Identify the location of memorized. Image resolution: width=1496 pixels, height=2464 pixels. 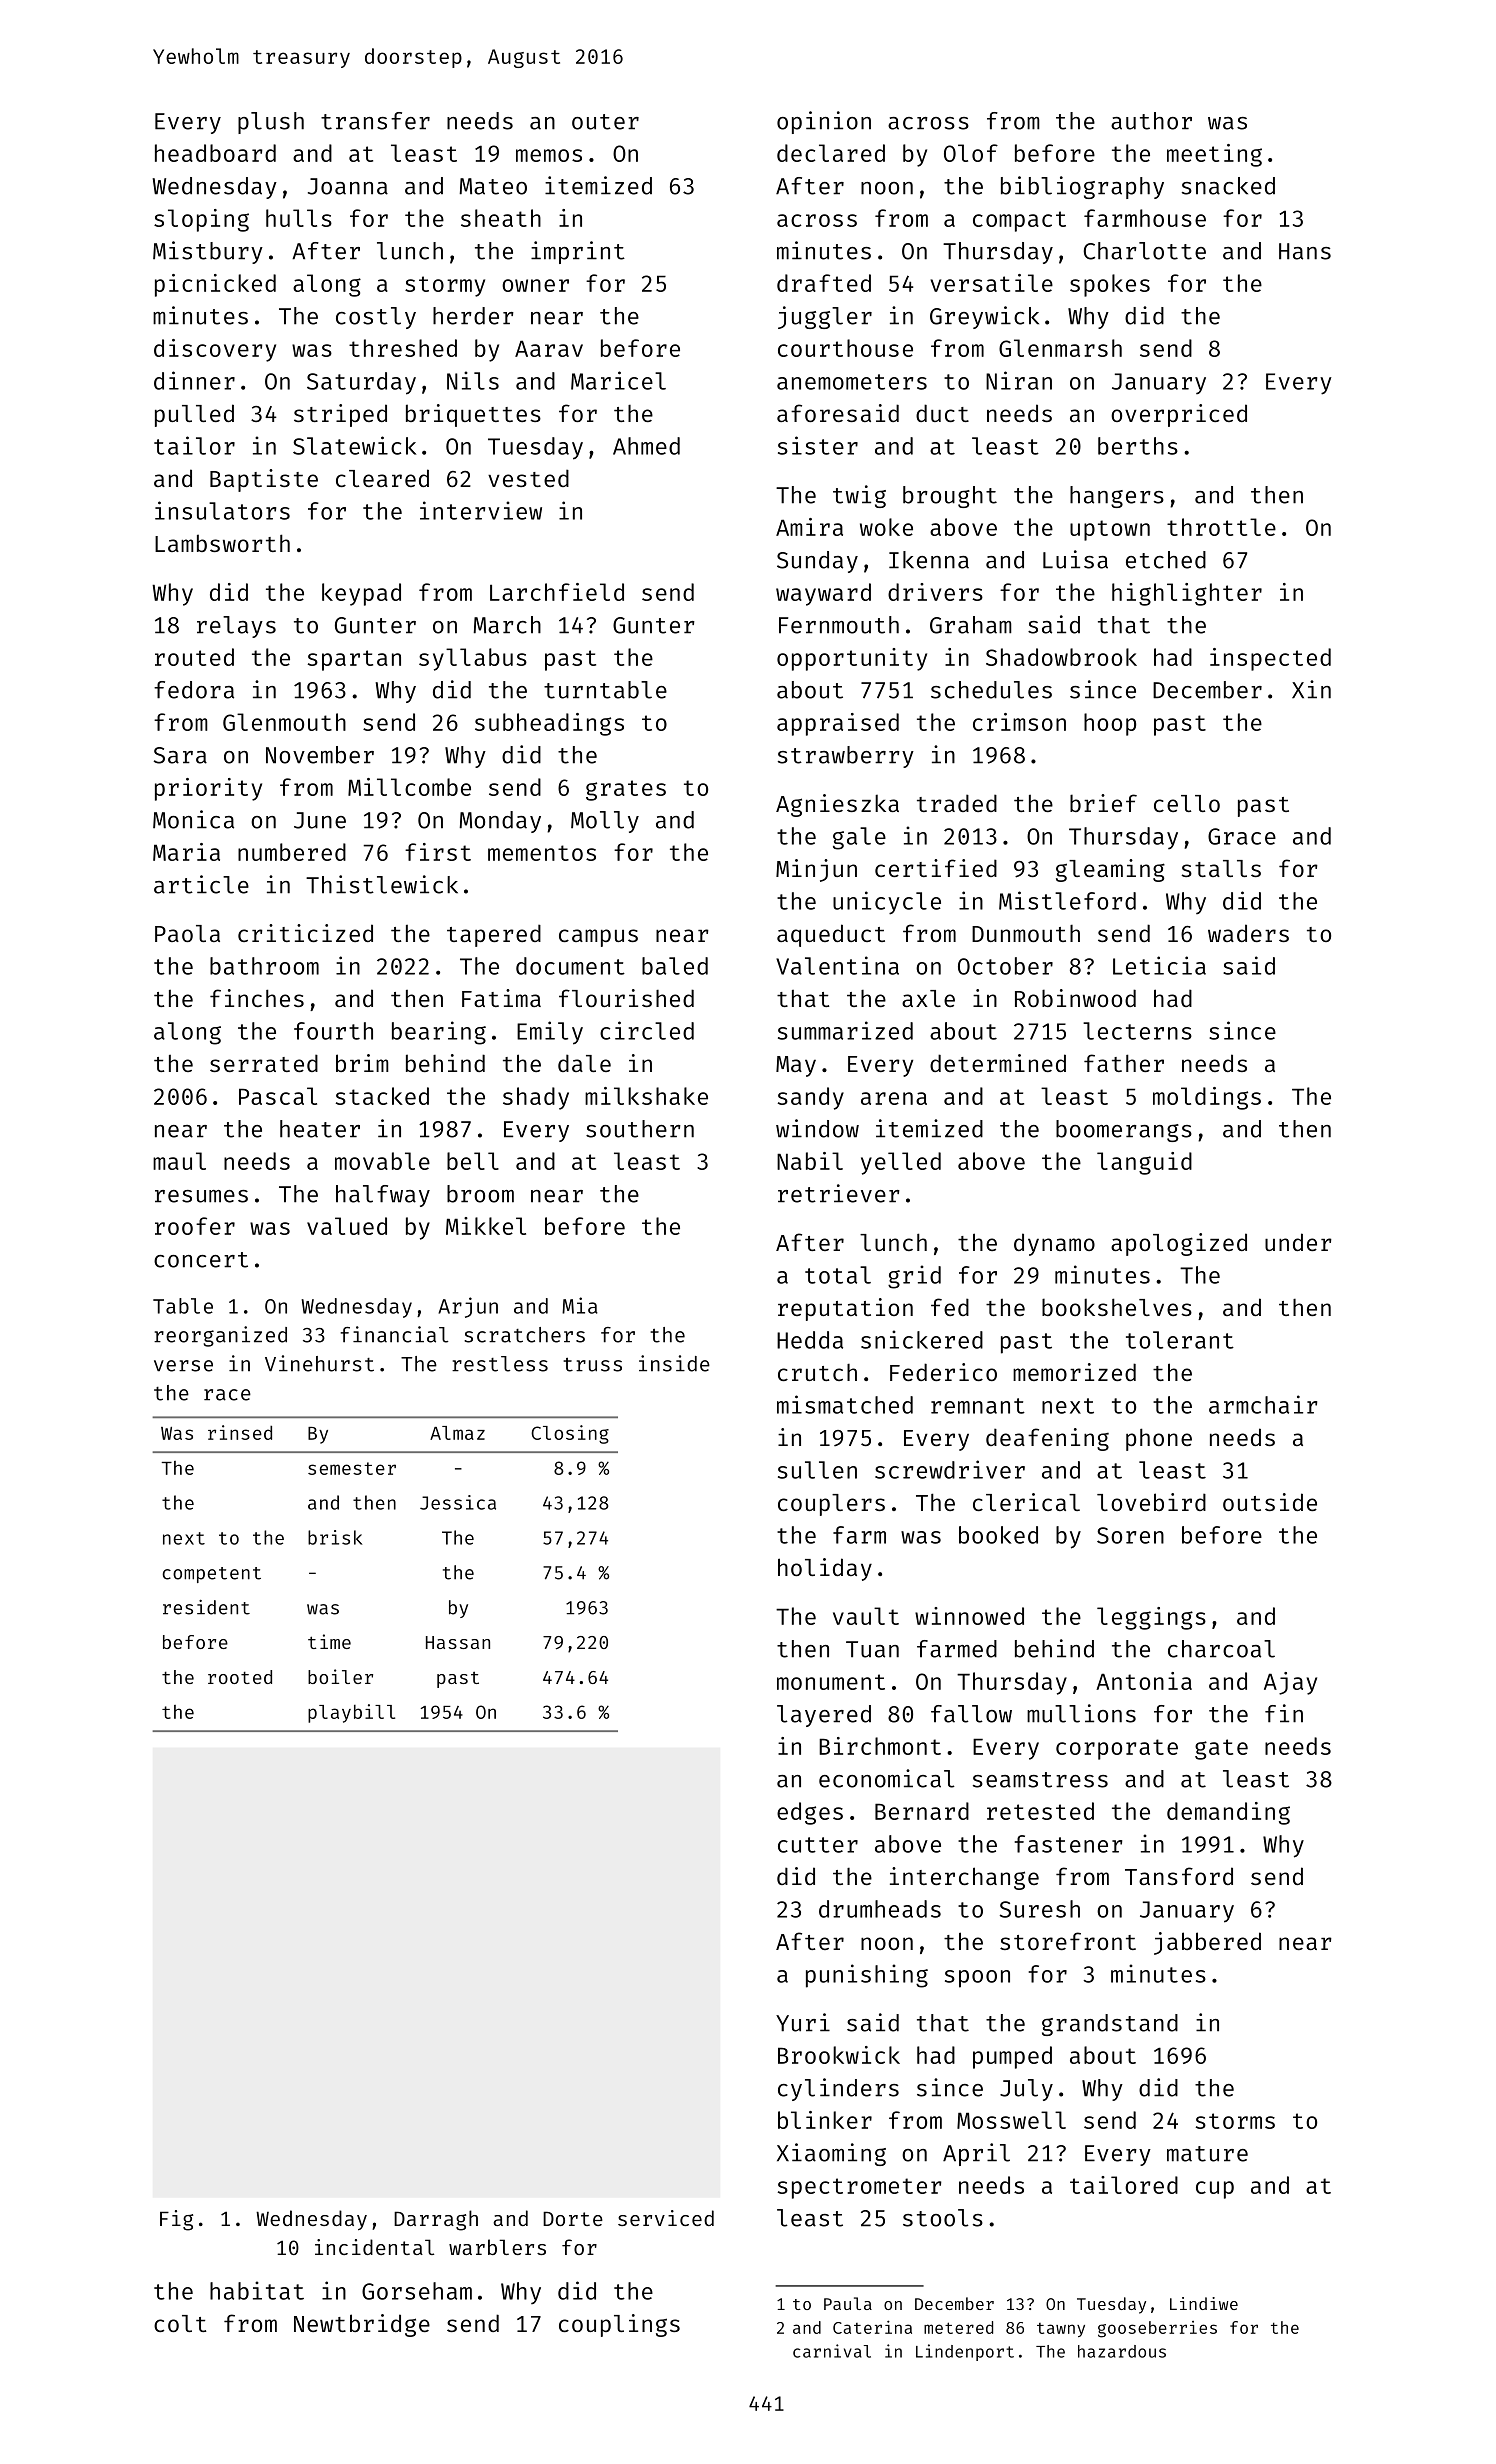
(1074, 1372).
